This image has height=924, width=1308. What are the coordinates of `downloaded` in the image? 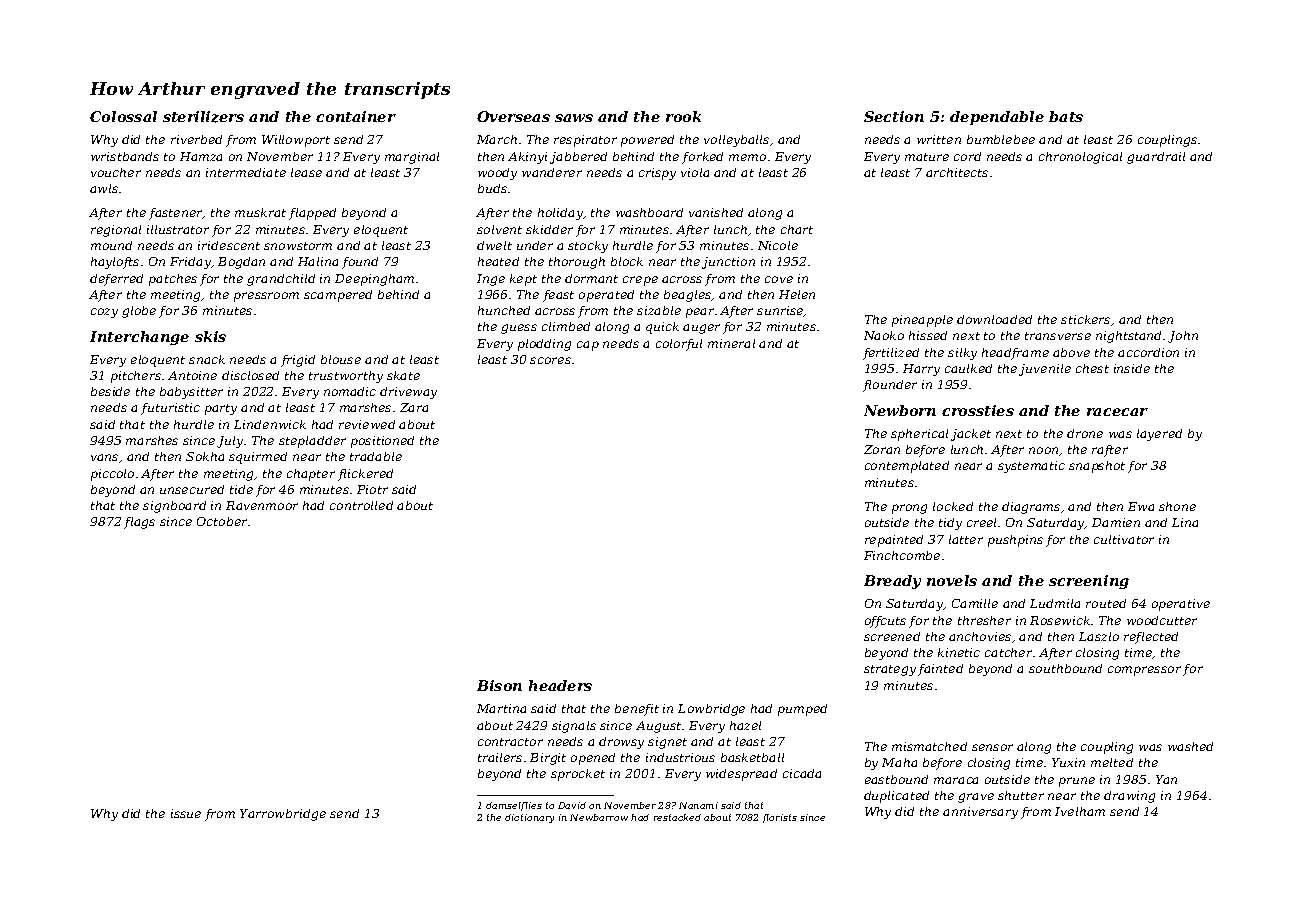 It's located at (994, 319).
